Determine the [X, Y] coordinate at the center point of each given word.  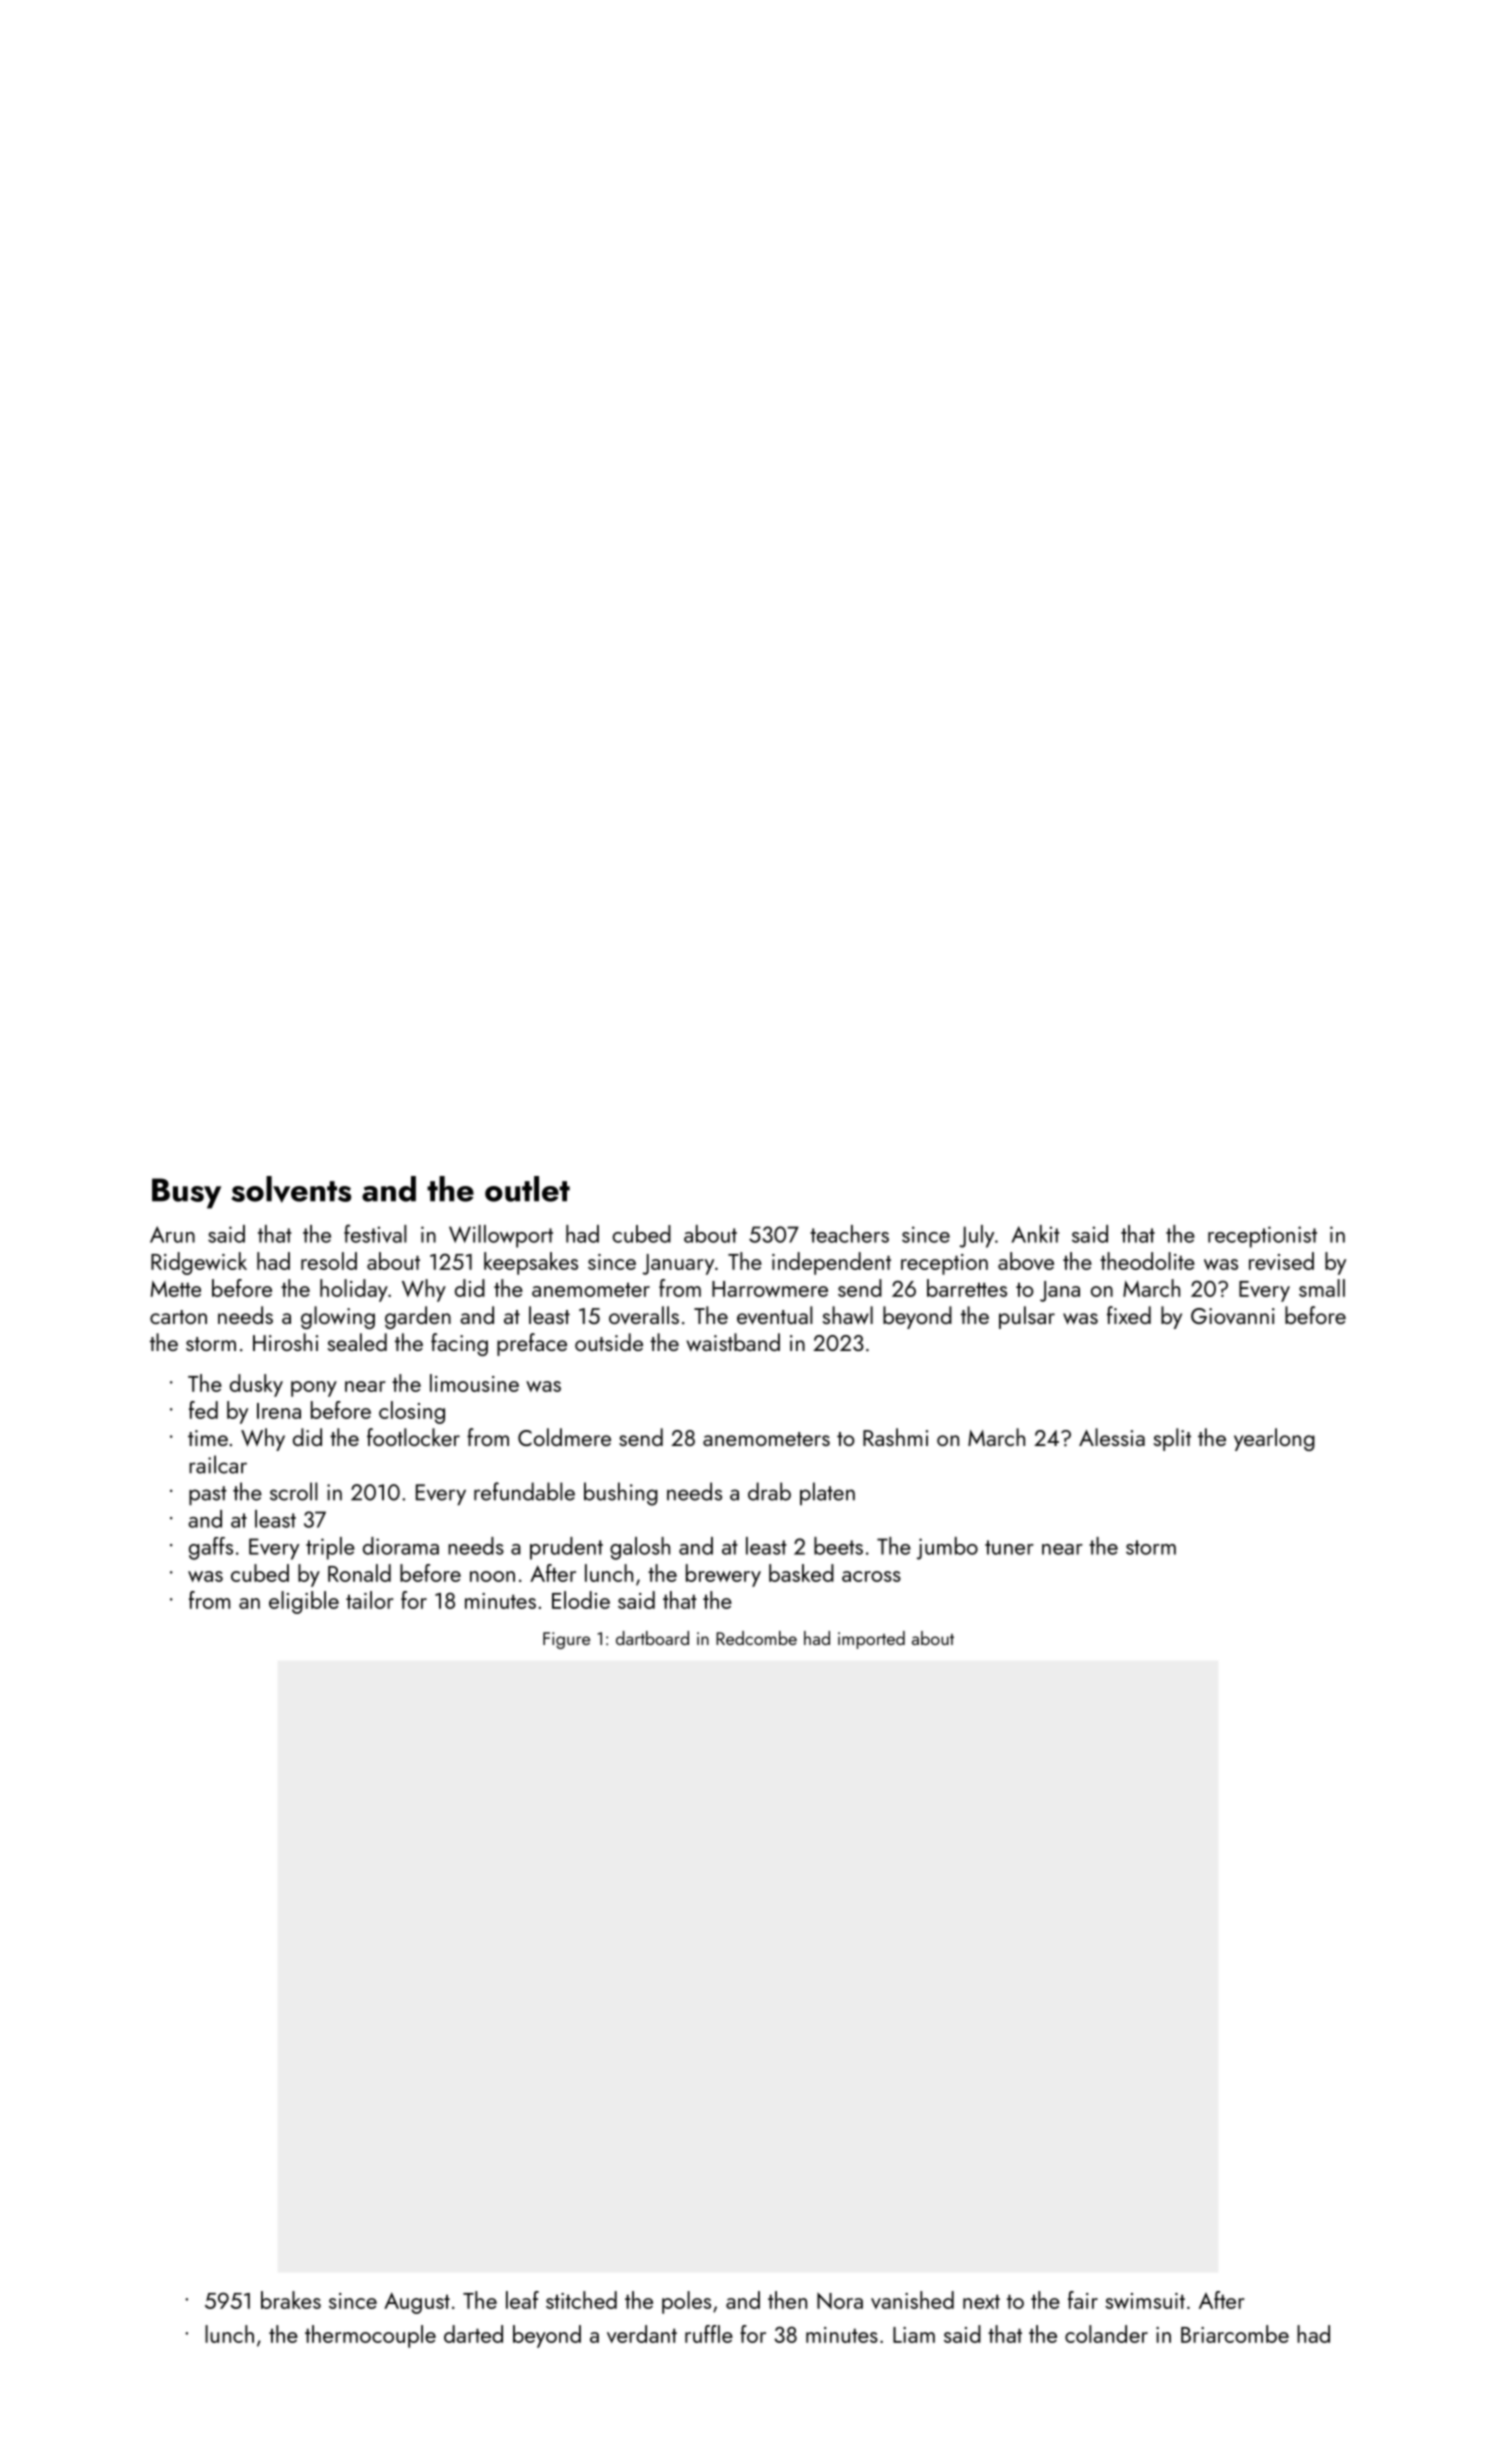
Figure [566, 1640]
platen [827, 1493]
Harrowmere [770, 1289]
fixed [1129, 1315]
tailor [370, 1600]
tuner [1009, 1547]
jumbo [947, 1548]
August [417, 2303]
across [871, 1576]
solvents [291, 1189]
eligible [304, 1602]
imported [871, 1640]
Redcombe [756, 1638]
